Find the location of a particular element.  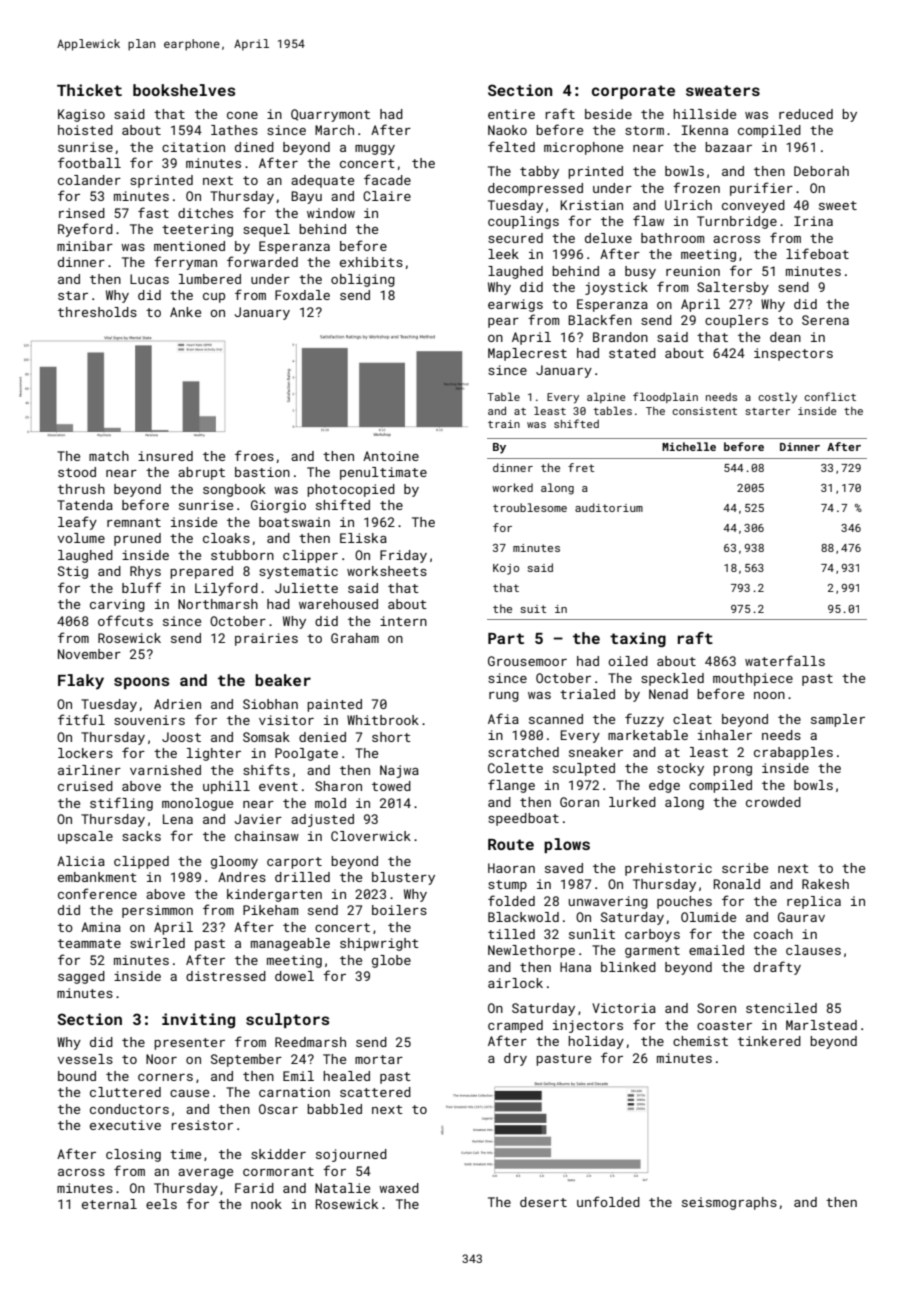

conflict is located at coordinates (830, 396).
